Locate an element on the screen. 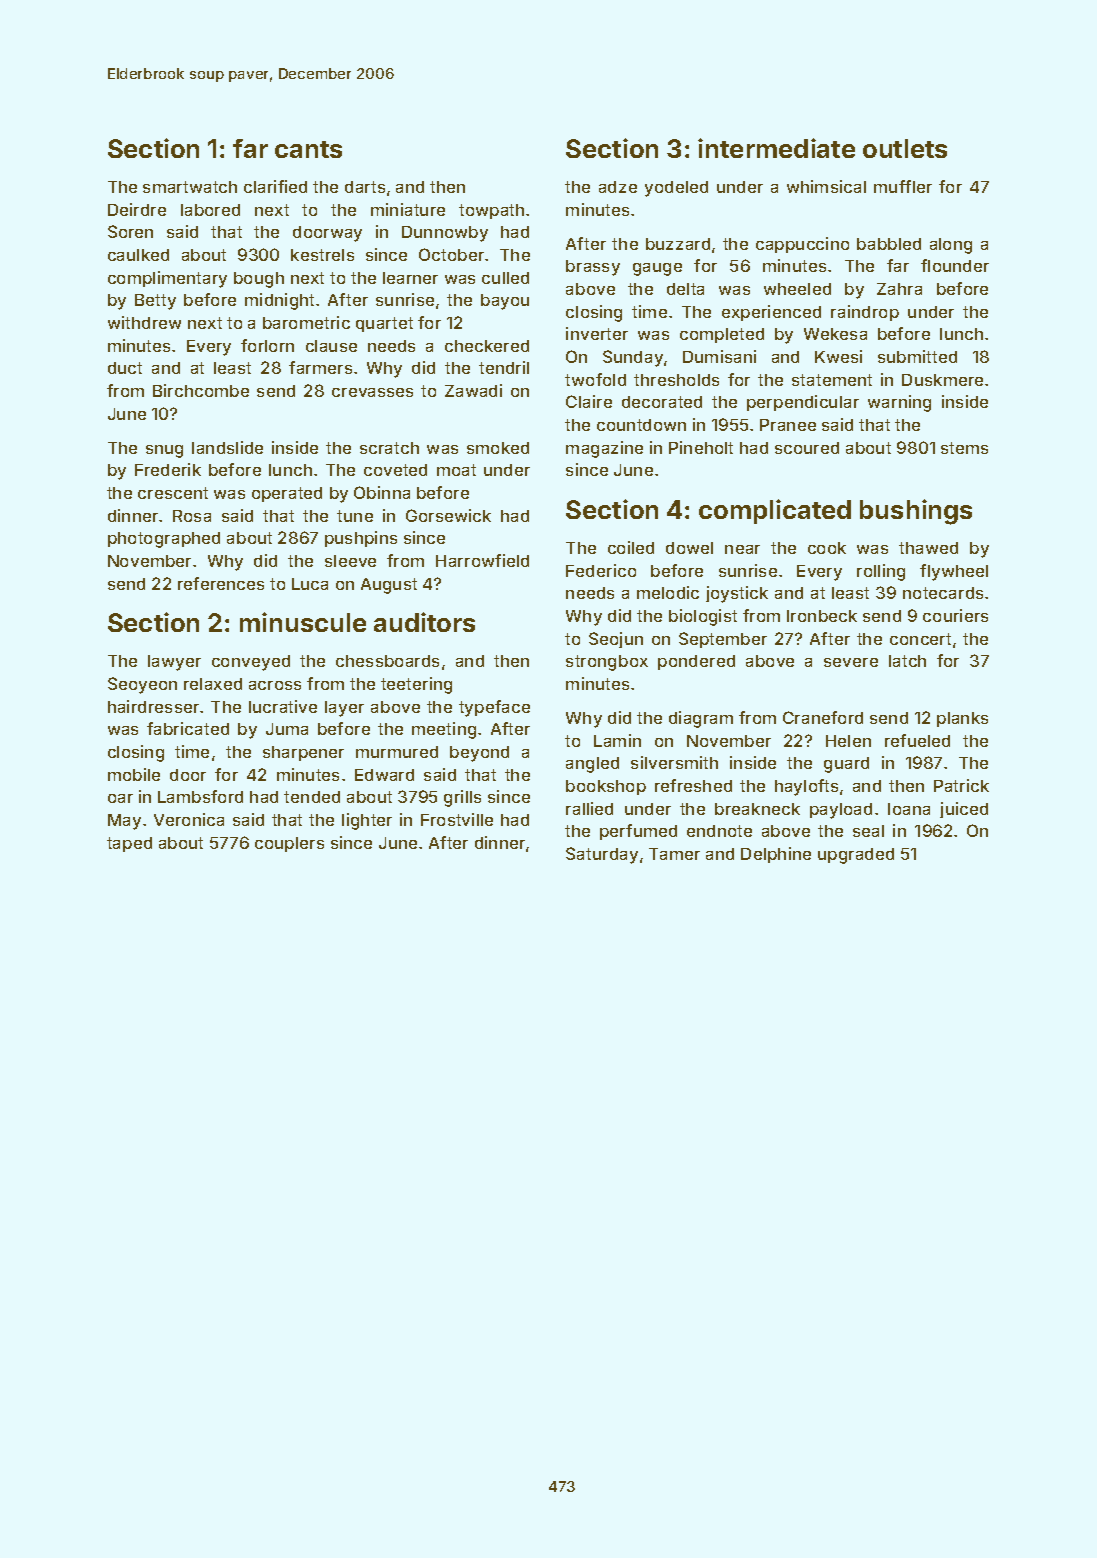 This screenshot has width=1097, height=1558. smoked is located at coordinates (498, 448).
